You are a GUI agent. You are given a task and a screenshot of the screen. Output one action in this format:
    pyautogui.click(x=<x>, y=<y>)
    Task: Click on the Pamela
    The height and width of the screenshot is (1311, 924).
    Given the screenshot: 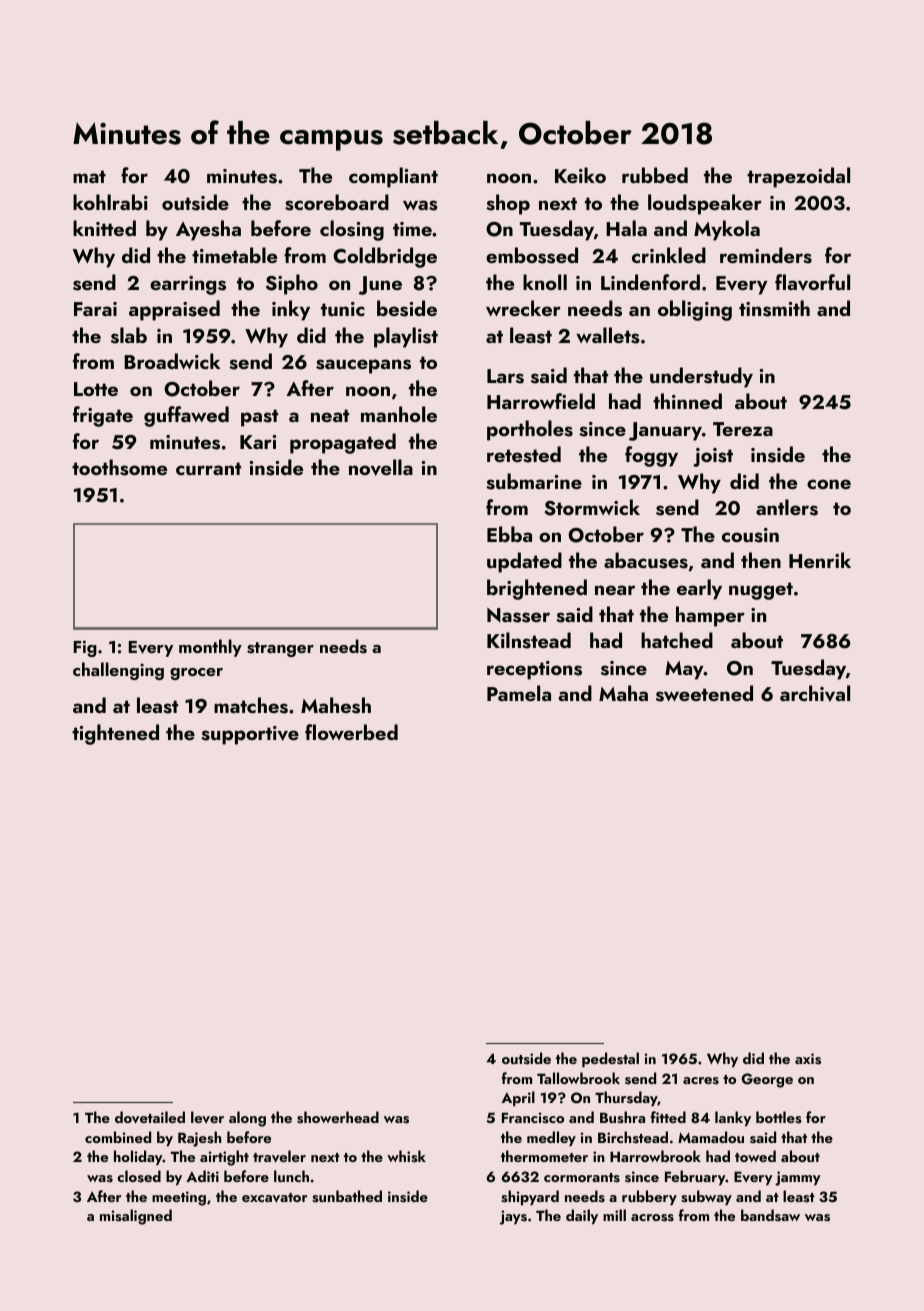 What is the action you would take?
    pyautogui.click(x=519, y=693)
